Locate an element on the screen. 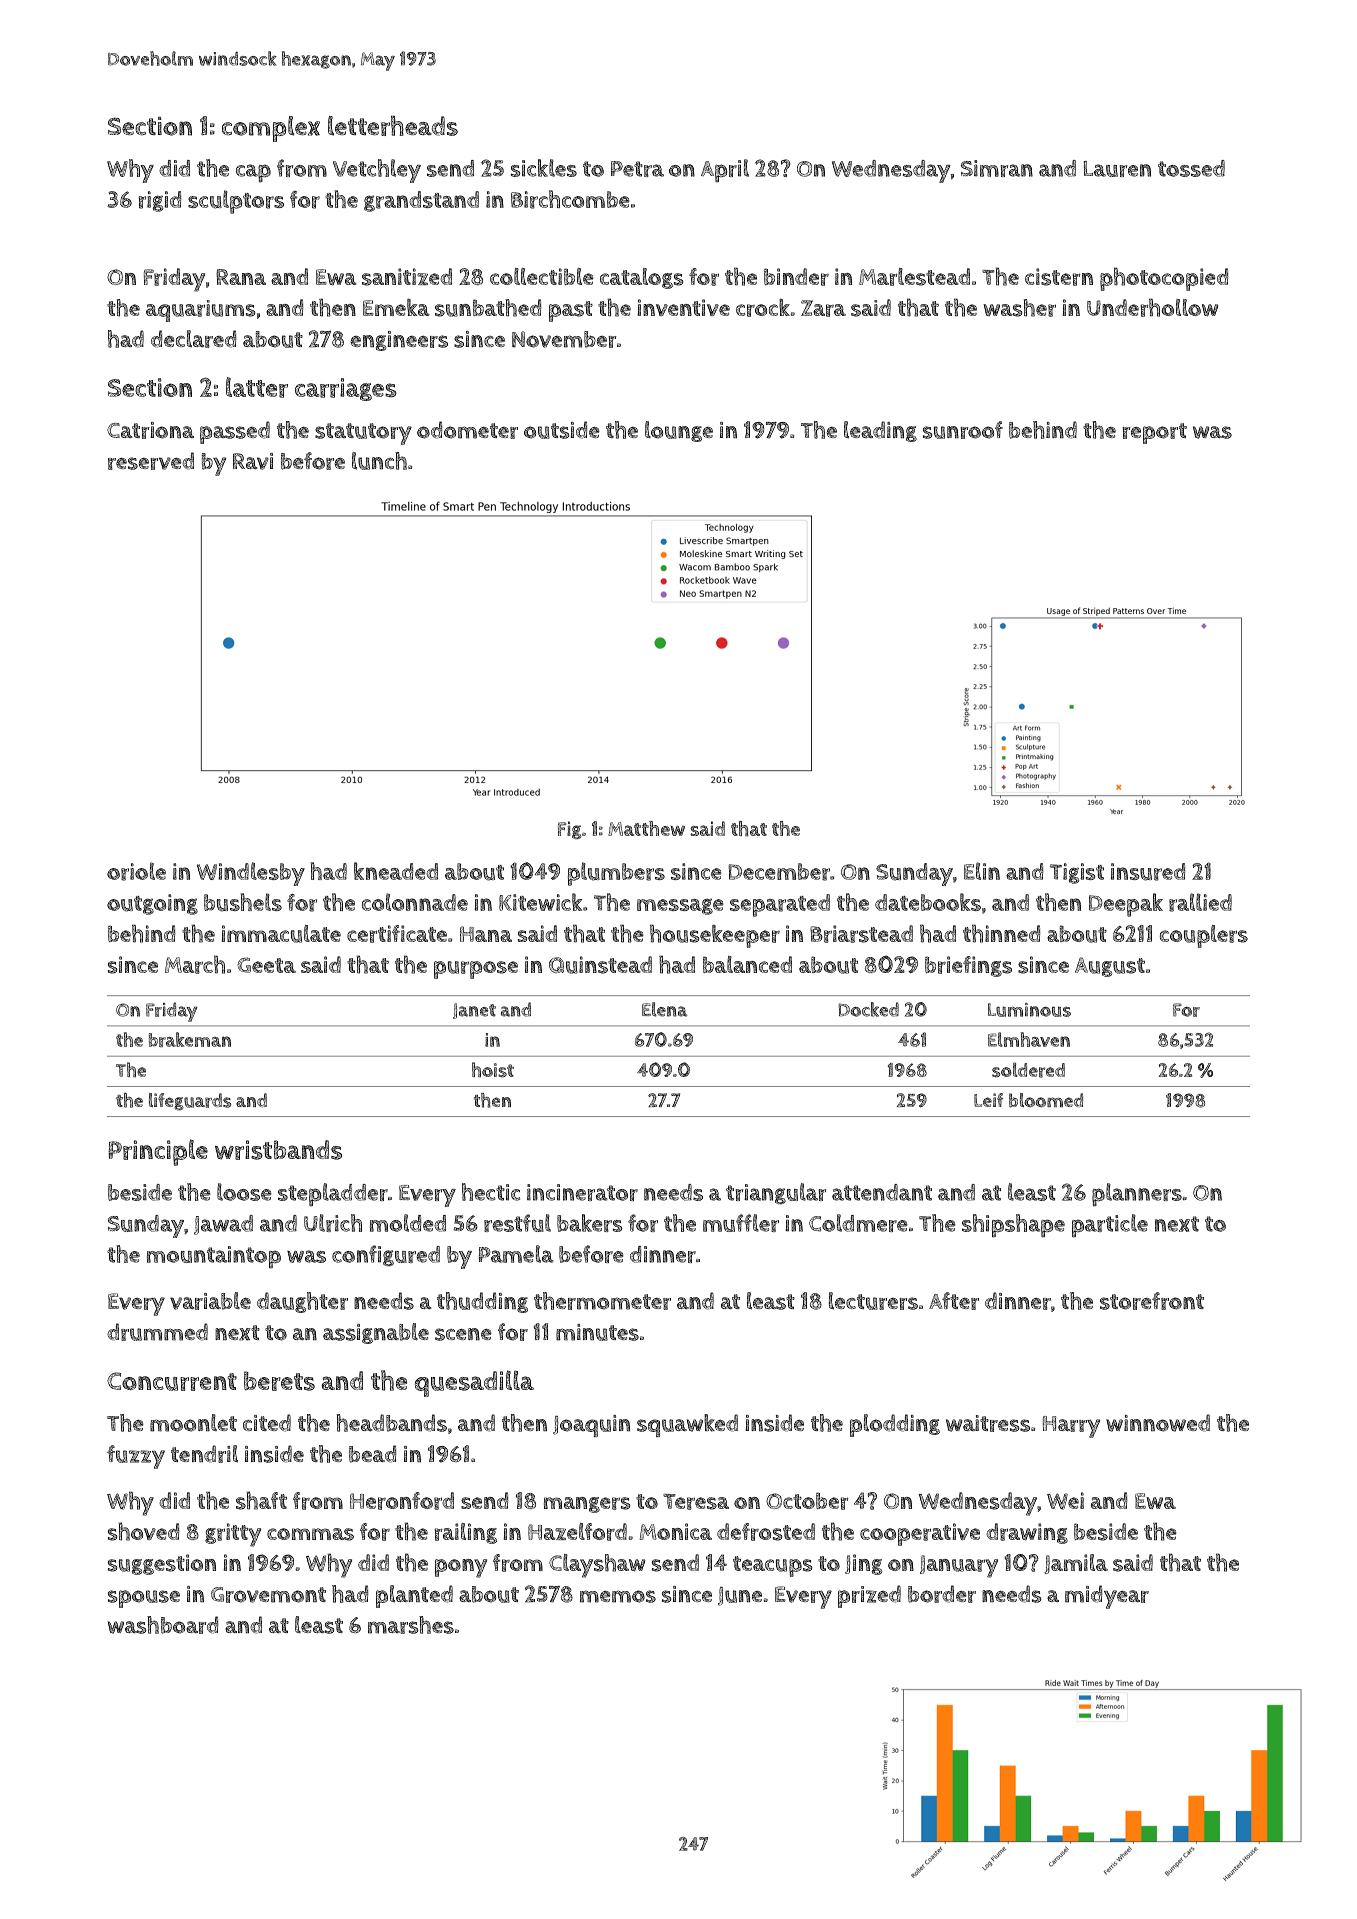  Windlesby is located at coordinates (251, 874).
